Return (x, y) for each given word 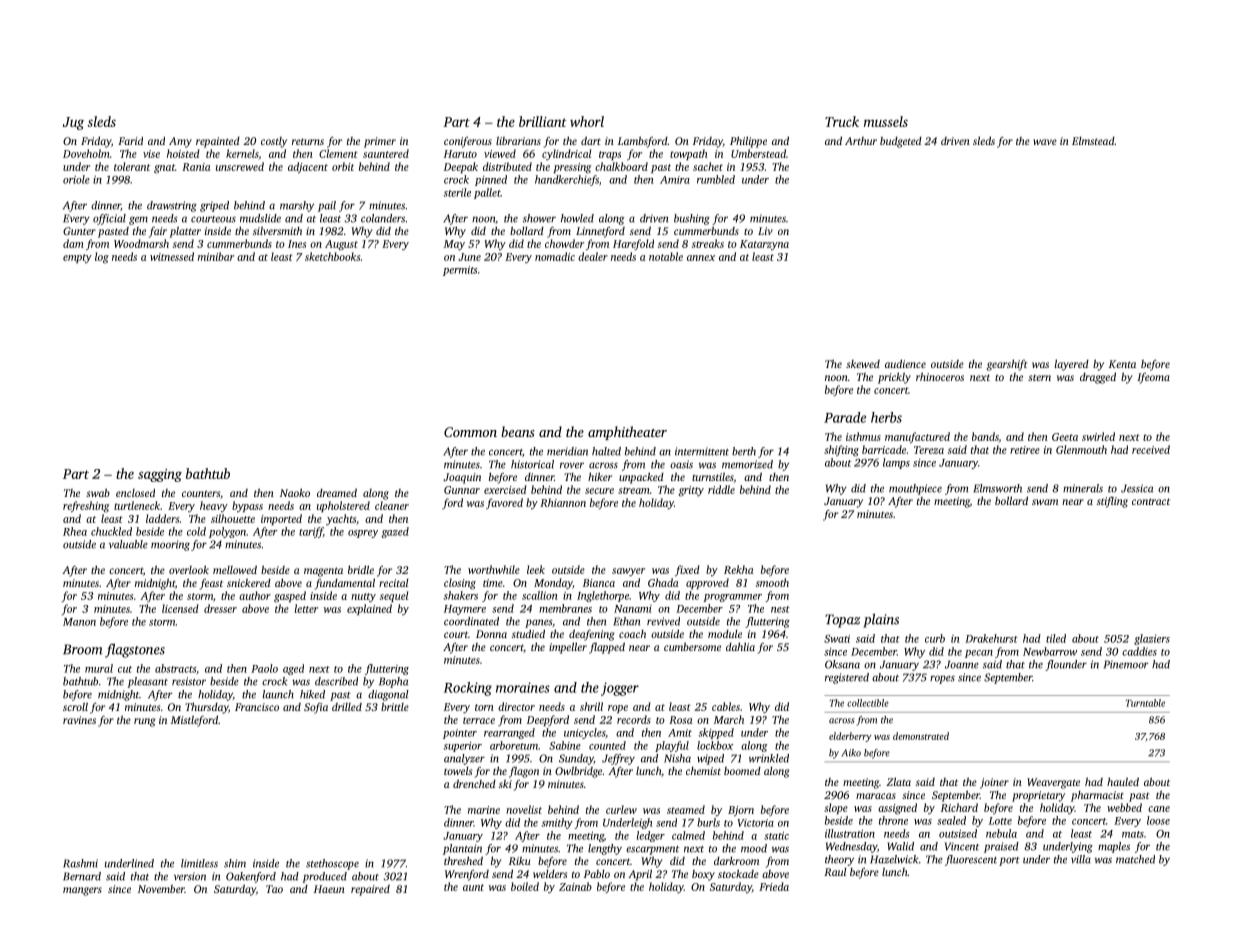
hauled (1123, 781)
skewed (863, 364)
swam (1045, 502)
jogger (620, 689)
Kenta (1122, 364)
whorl (587, 121)
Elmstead (1093, 141)
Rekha (739, 569)
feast (211, 584)
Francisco (257, 707)
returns (308, 141)
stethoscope (332, 864)
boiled (525, 886)
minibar (216, 256)
